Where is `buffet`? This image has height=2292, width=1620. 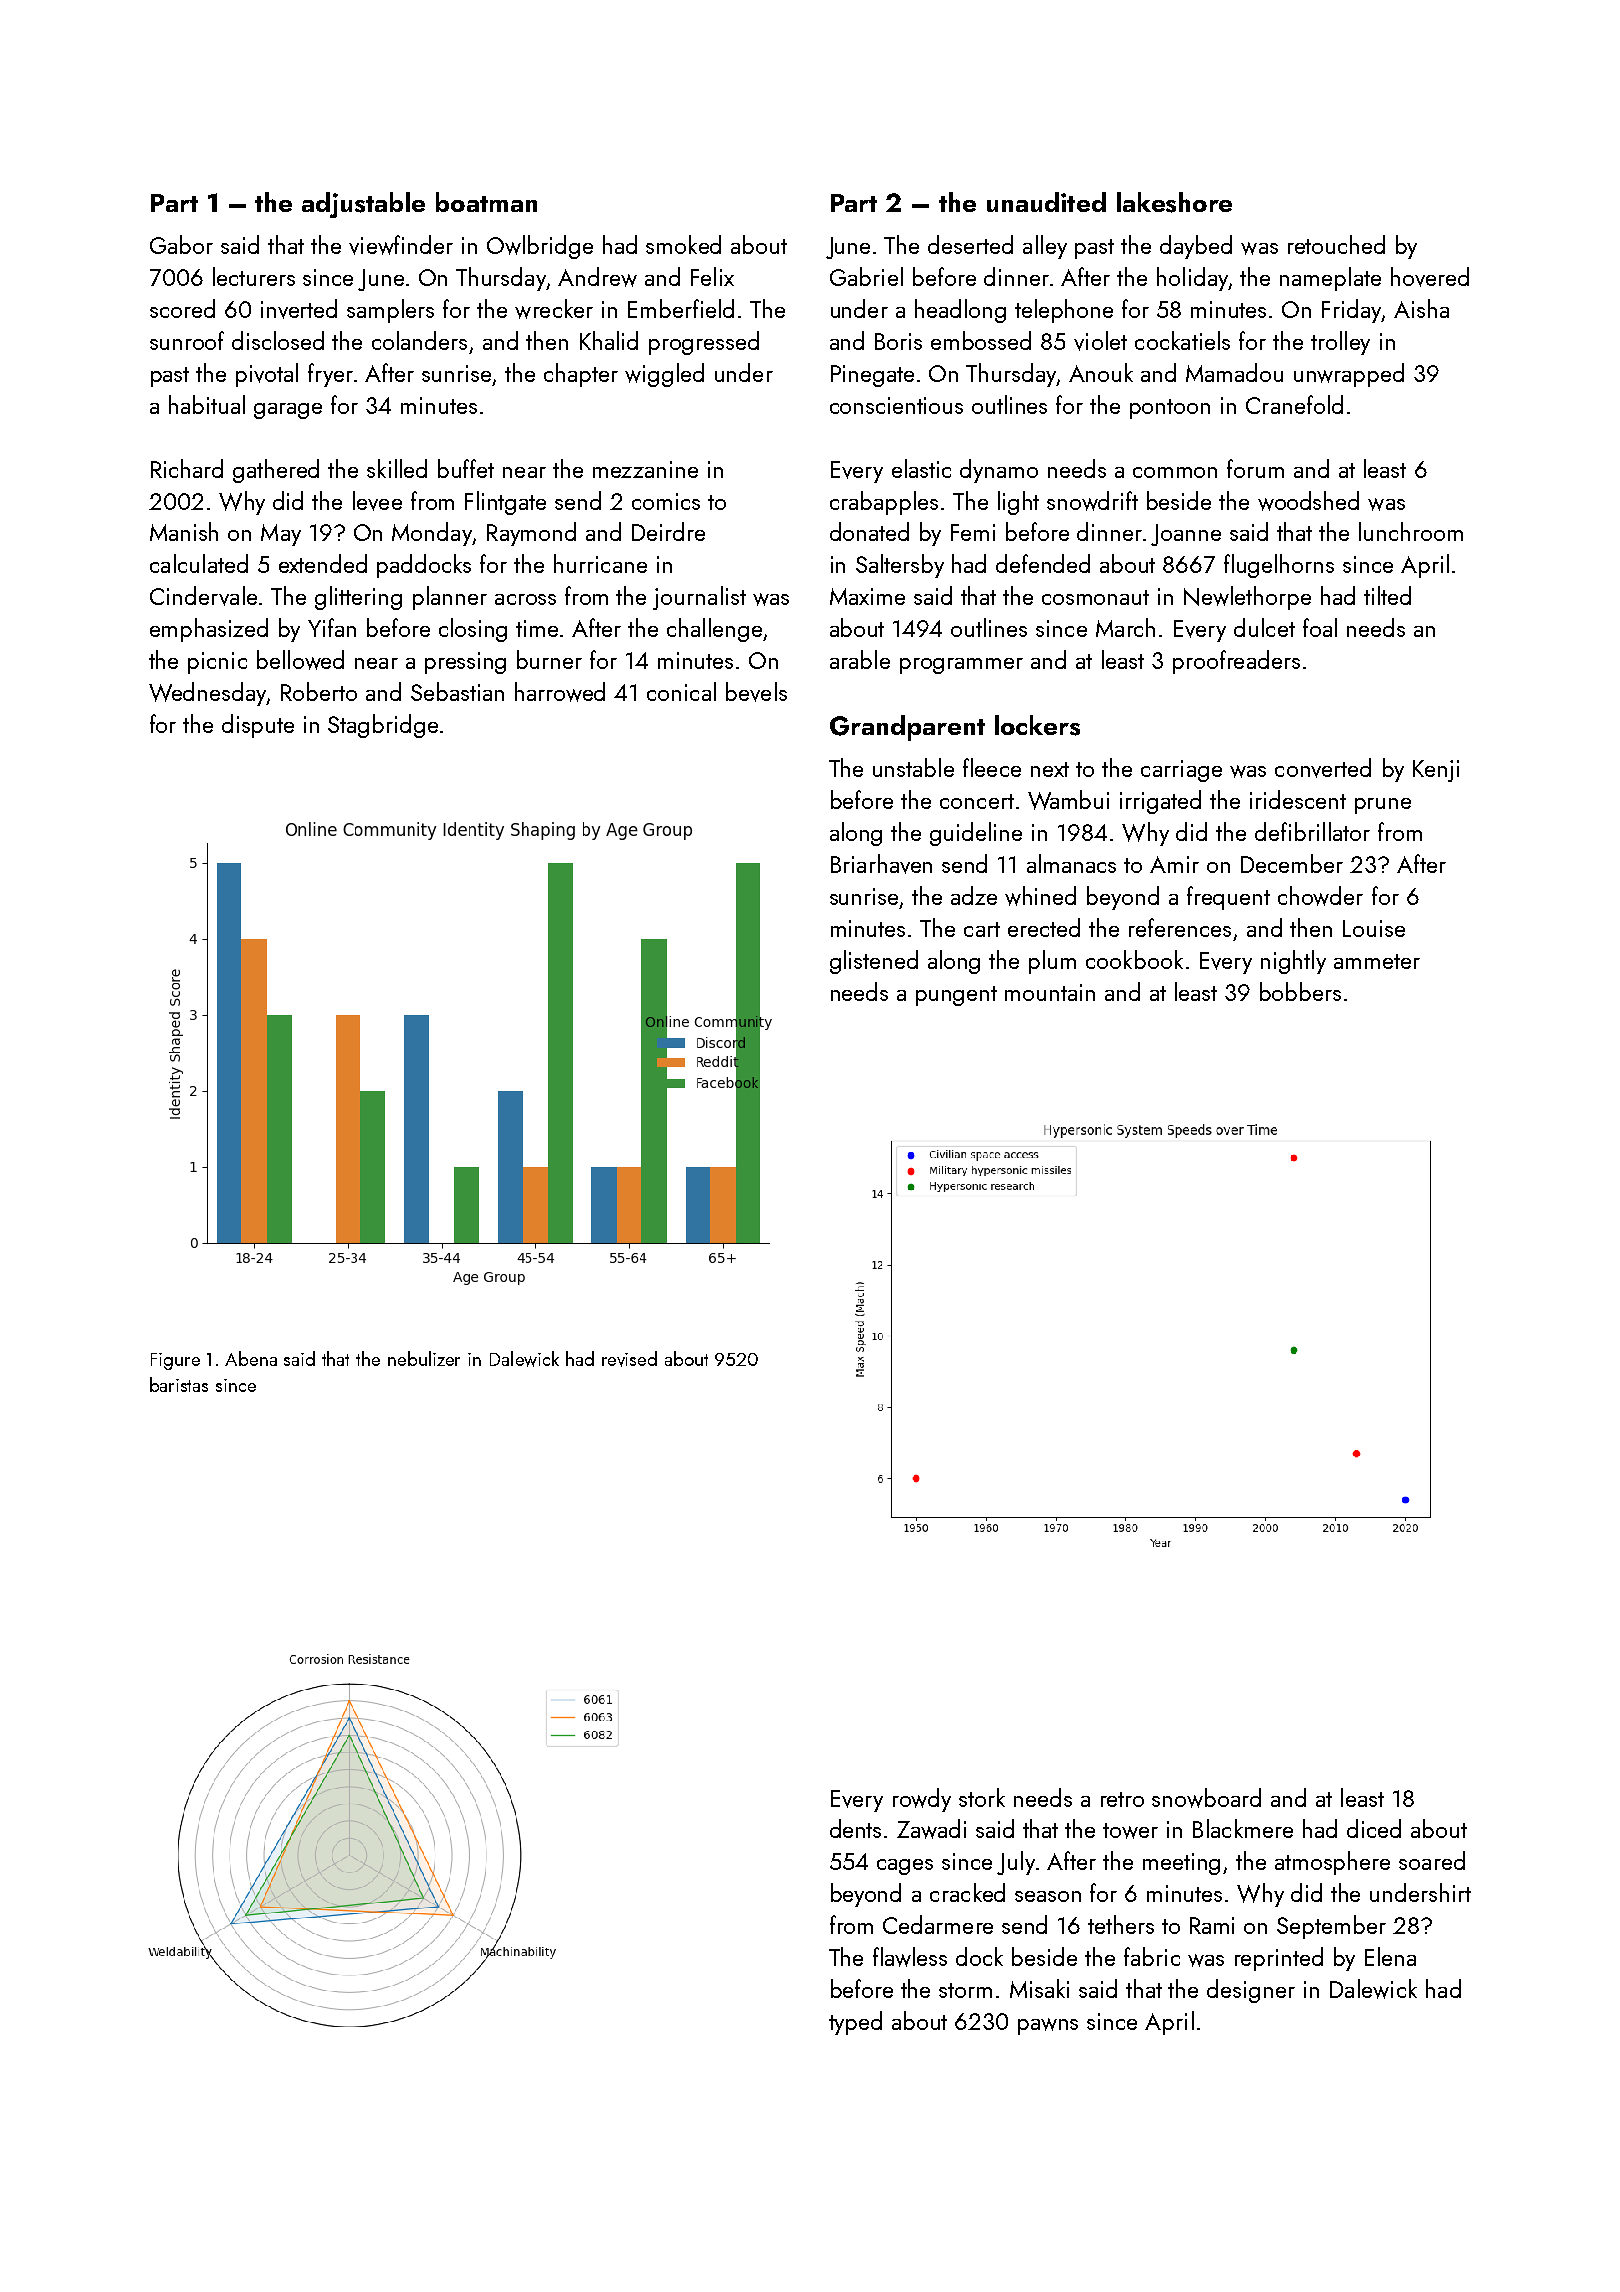
buffet is located at coordinates (466, 468).
